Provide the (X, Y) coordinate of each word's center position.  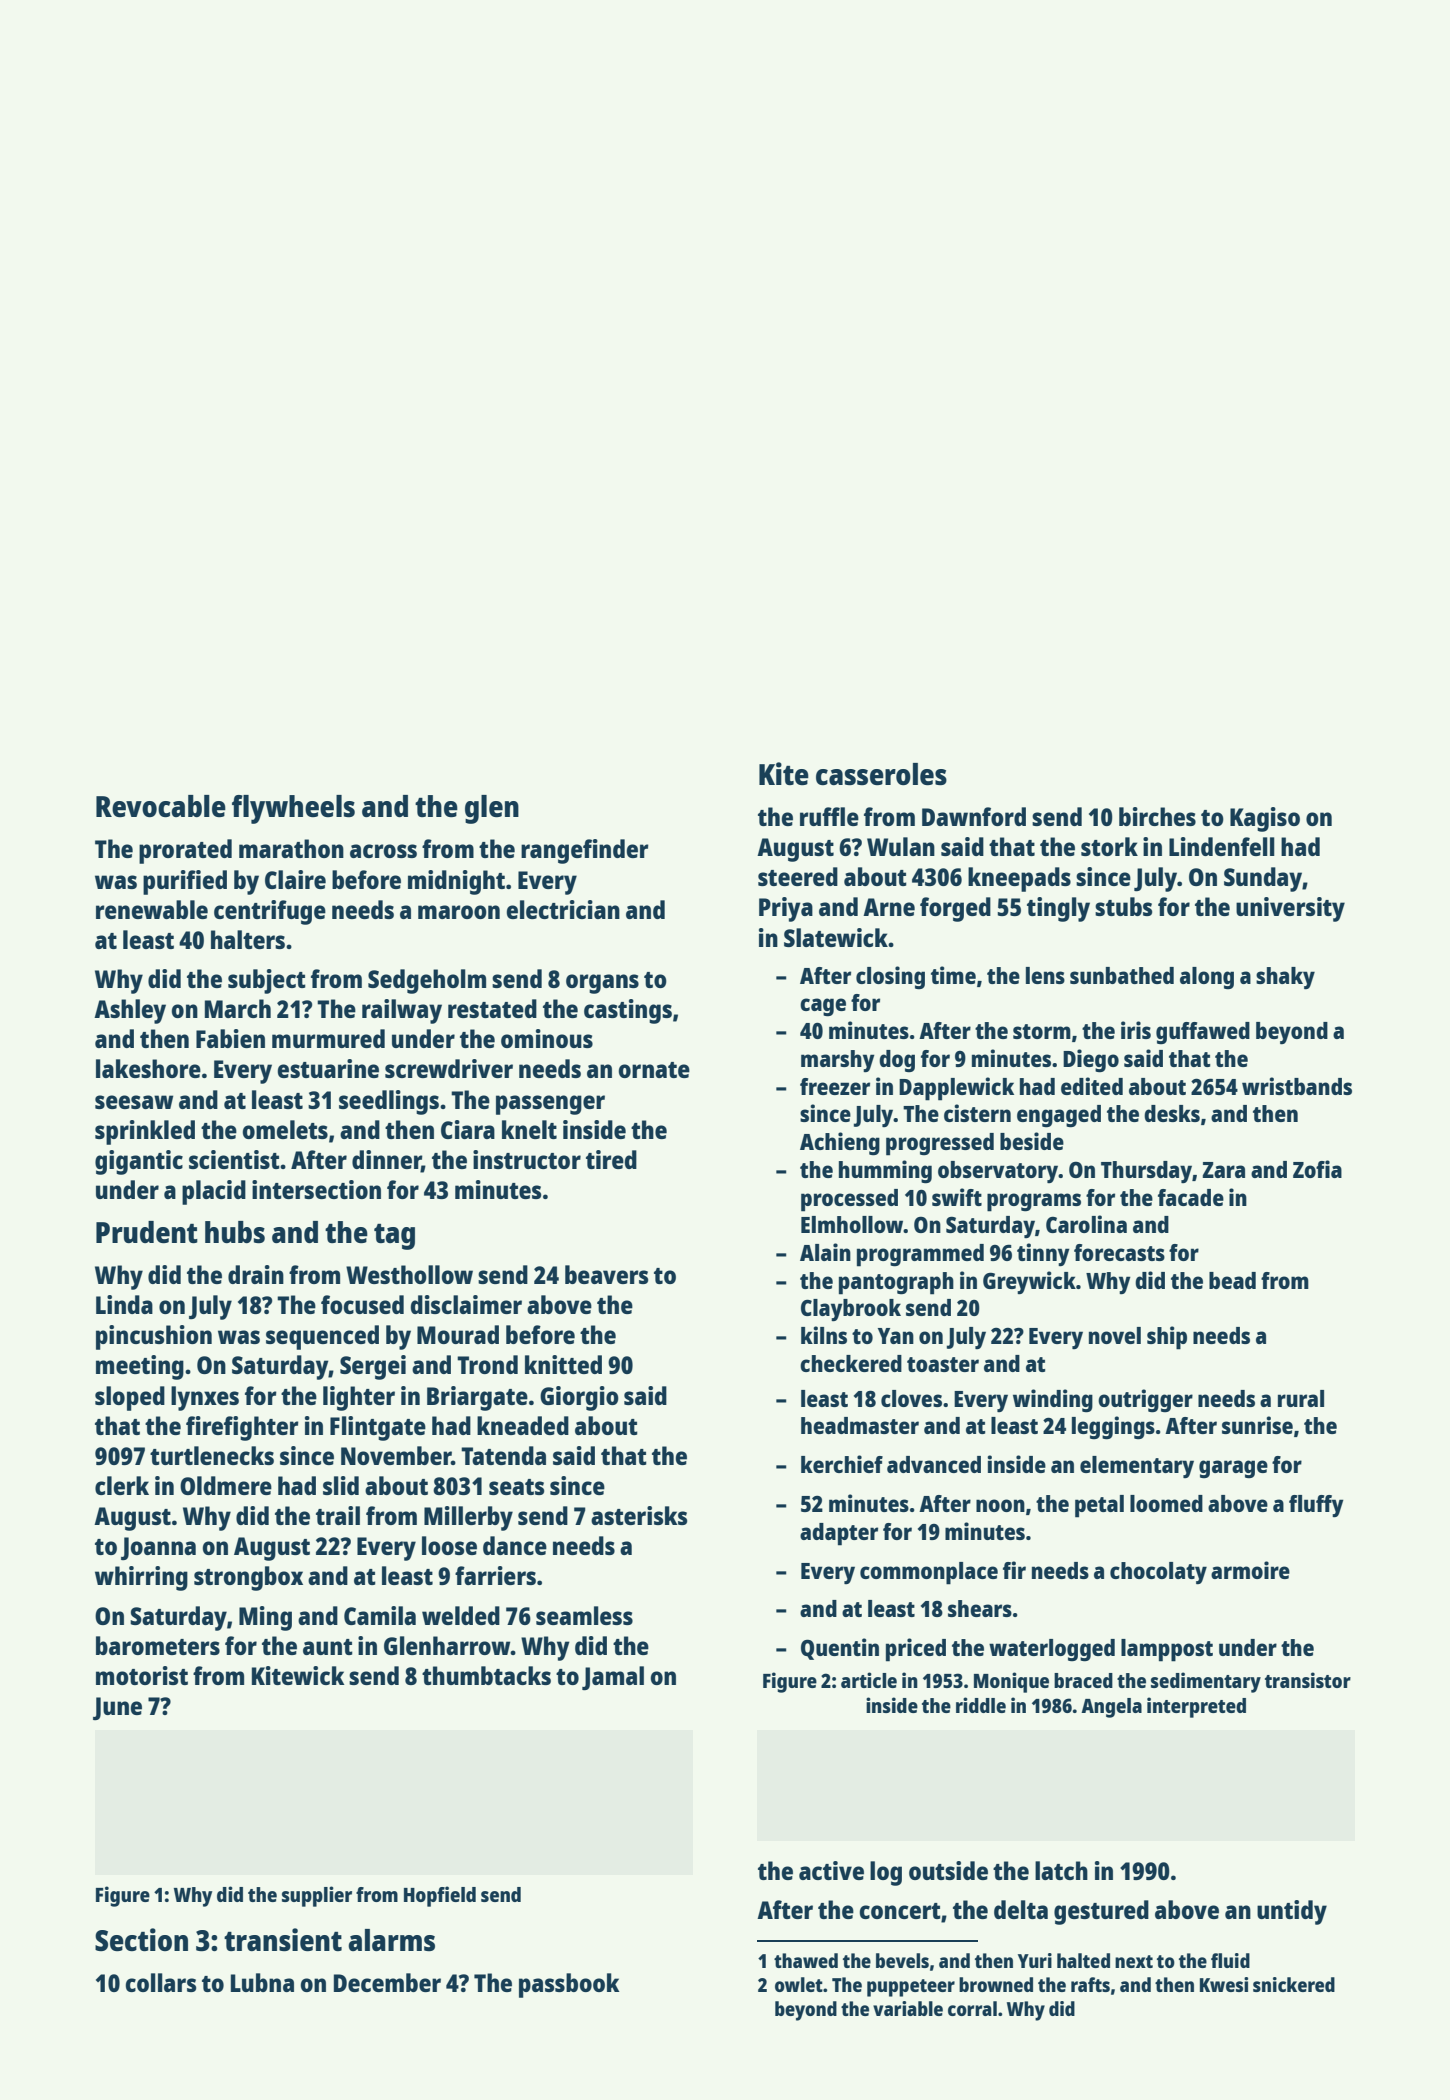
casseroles (881, 774)
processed (849, 1200)
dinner (387, 1161)
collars (160, 1982)
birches (1157, 816)
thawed (806, 1960)
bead (1232, 1280)
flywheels (293, 809)
